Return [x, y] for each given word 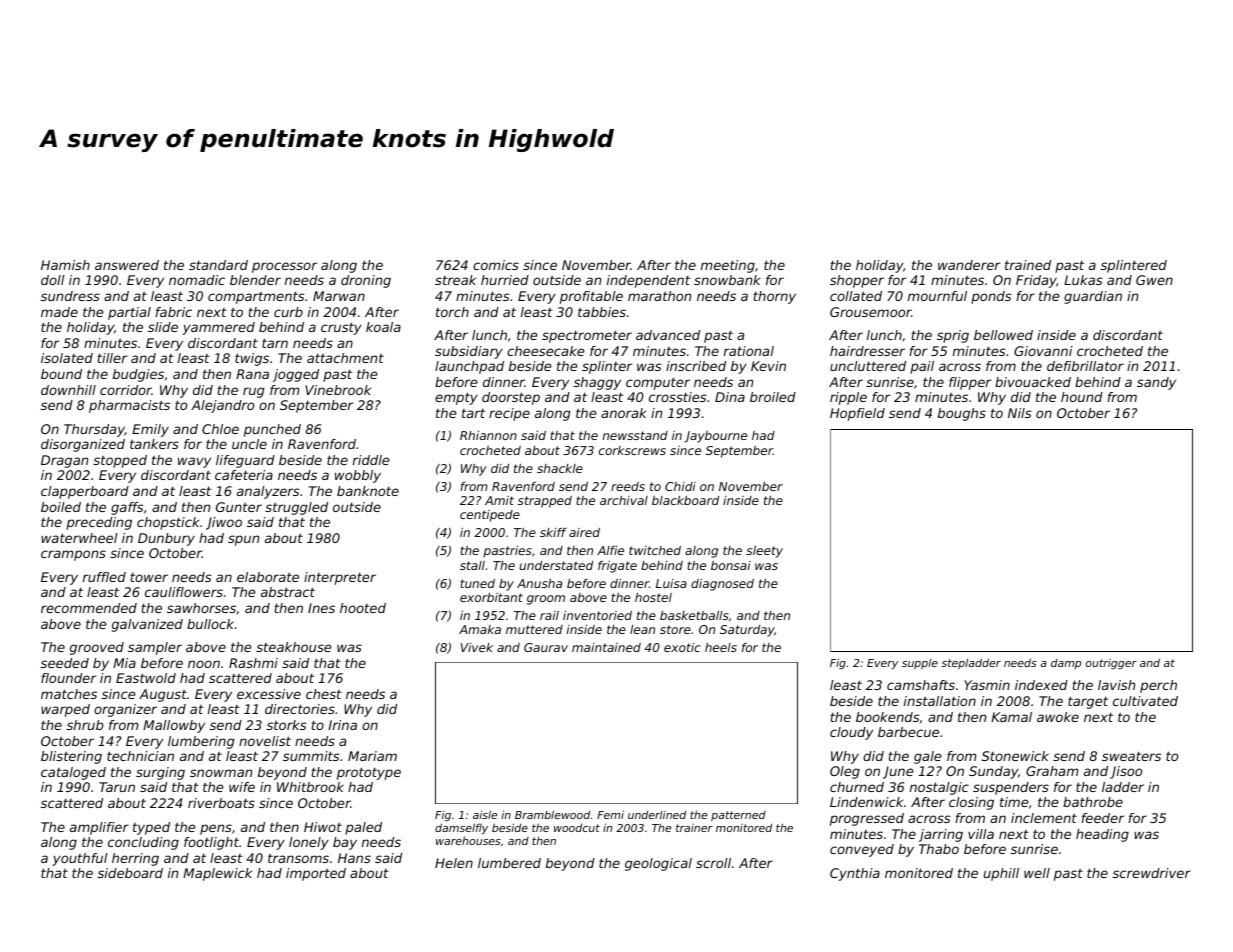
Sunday [993, 772]
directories [300, 709]
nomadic [197, 280]
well [1037, 873]
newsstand [635, 435]
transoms [298, 858]
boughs [962, 414]
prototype [369, 773]
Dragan [64, 461]
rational [749, 351]
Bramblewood [552, 814]
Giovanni [1043, 351]
